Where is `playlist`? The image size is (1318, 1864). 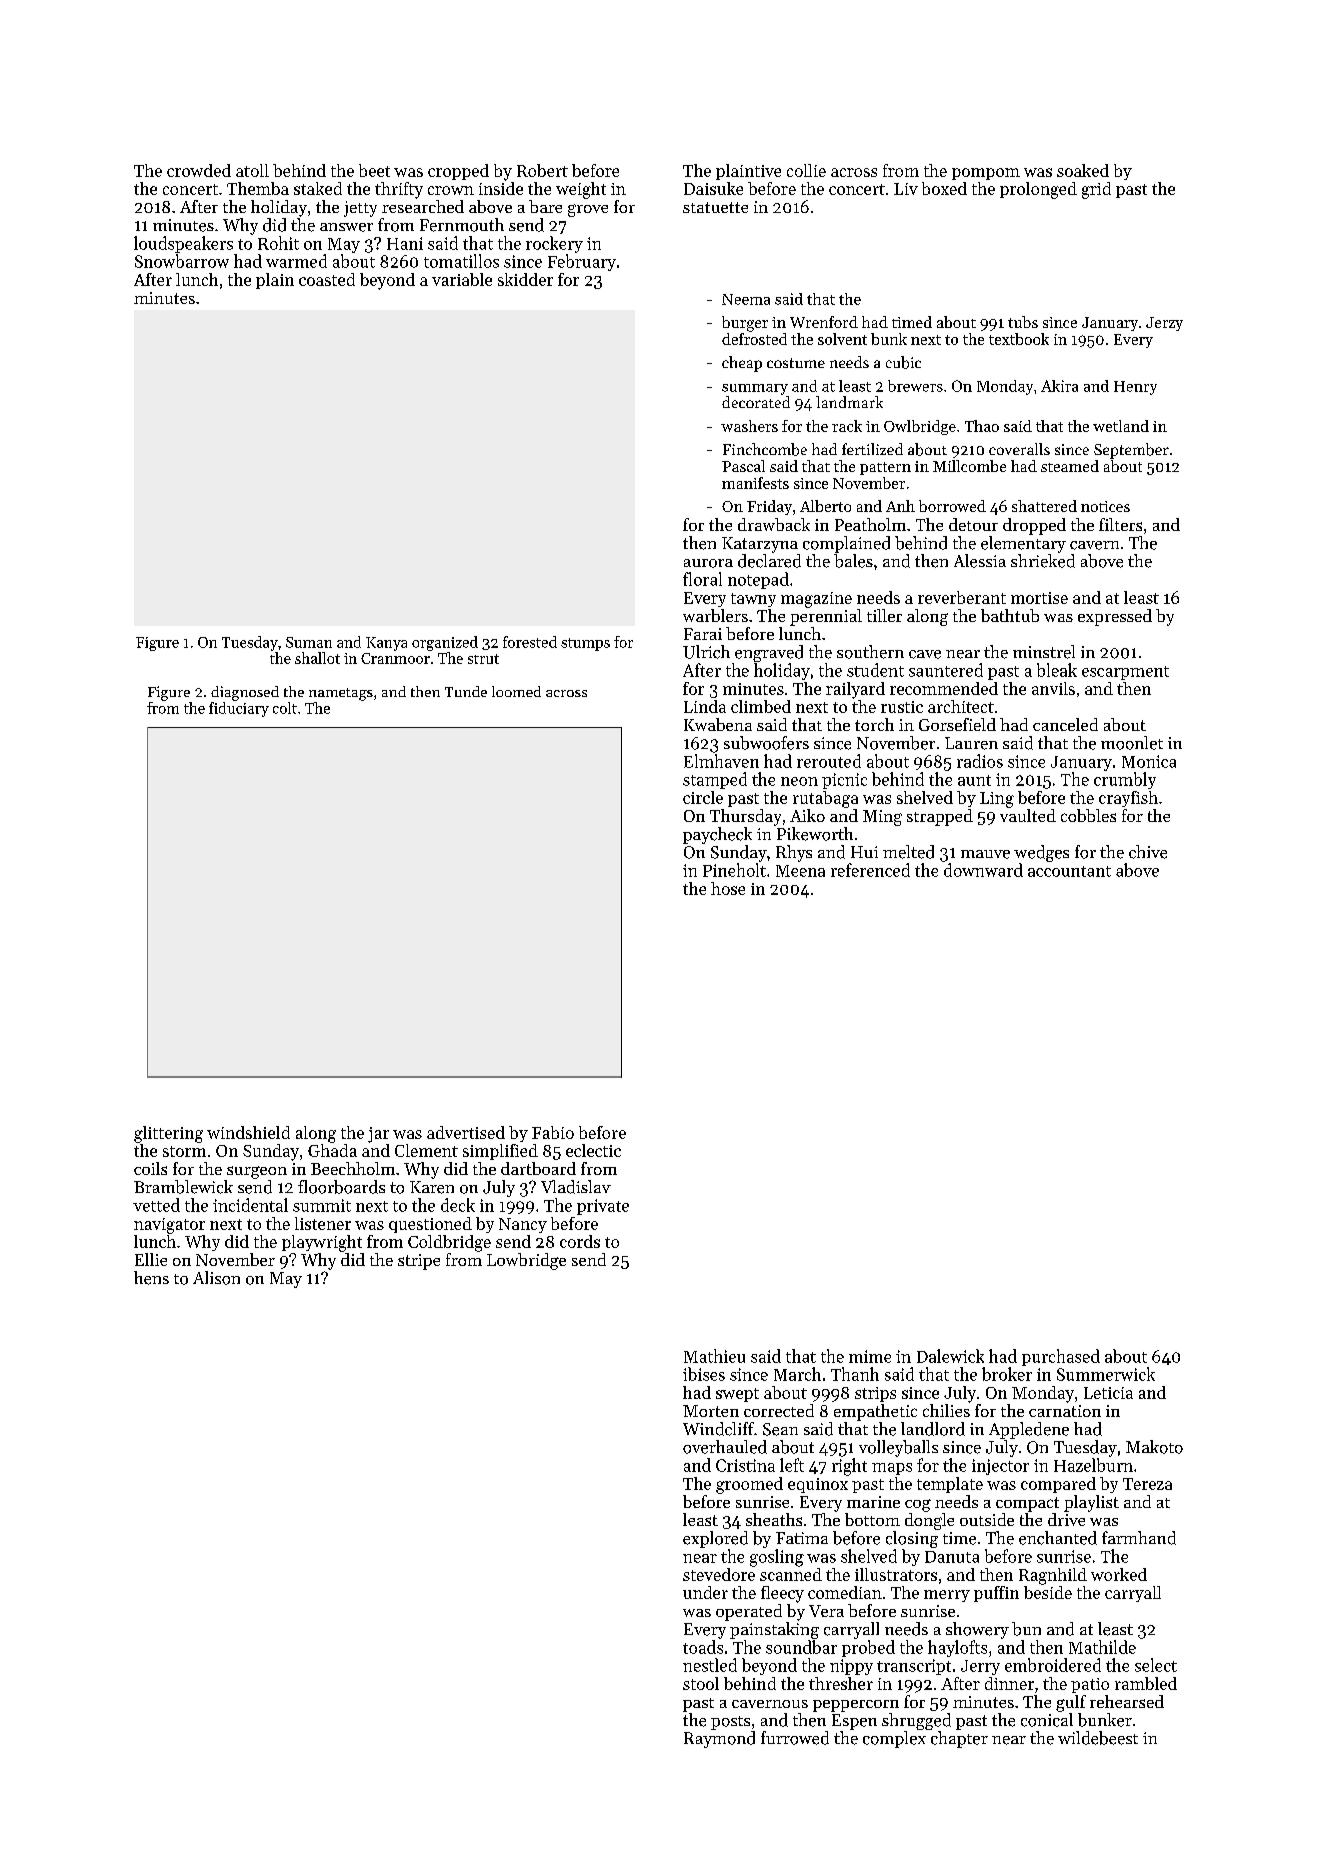 playlist is located at coordinates (1091, 1503).
